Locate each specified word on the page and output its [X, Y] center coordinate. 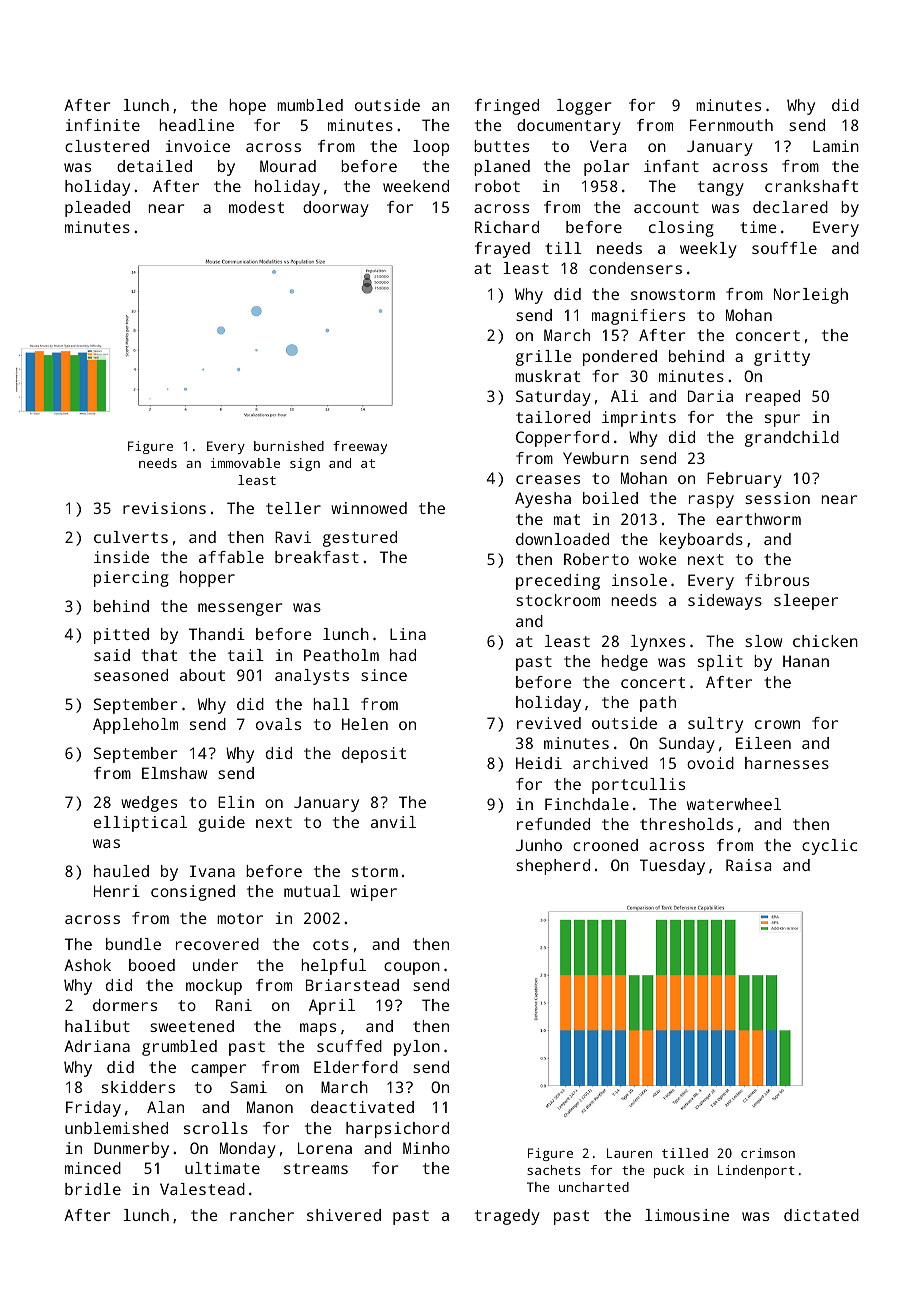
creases [548, 479]
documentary [569, 127]
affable [231, 557]
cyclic [829, 847]
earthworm [758, 519]
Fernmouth [731, 125]
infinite [103, 125]
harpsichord [397, 1130]
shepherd [553, 867]
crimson [768, 1153]
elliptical [140, 824]
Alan [165, 1107]
